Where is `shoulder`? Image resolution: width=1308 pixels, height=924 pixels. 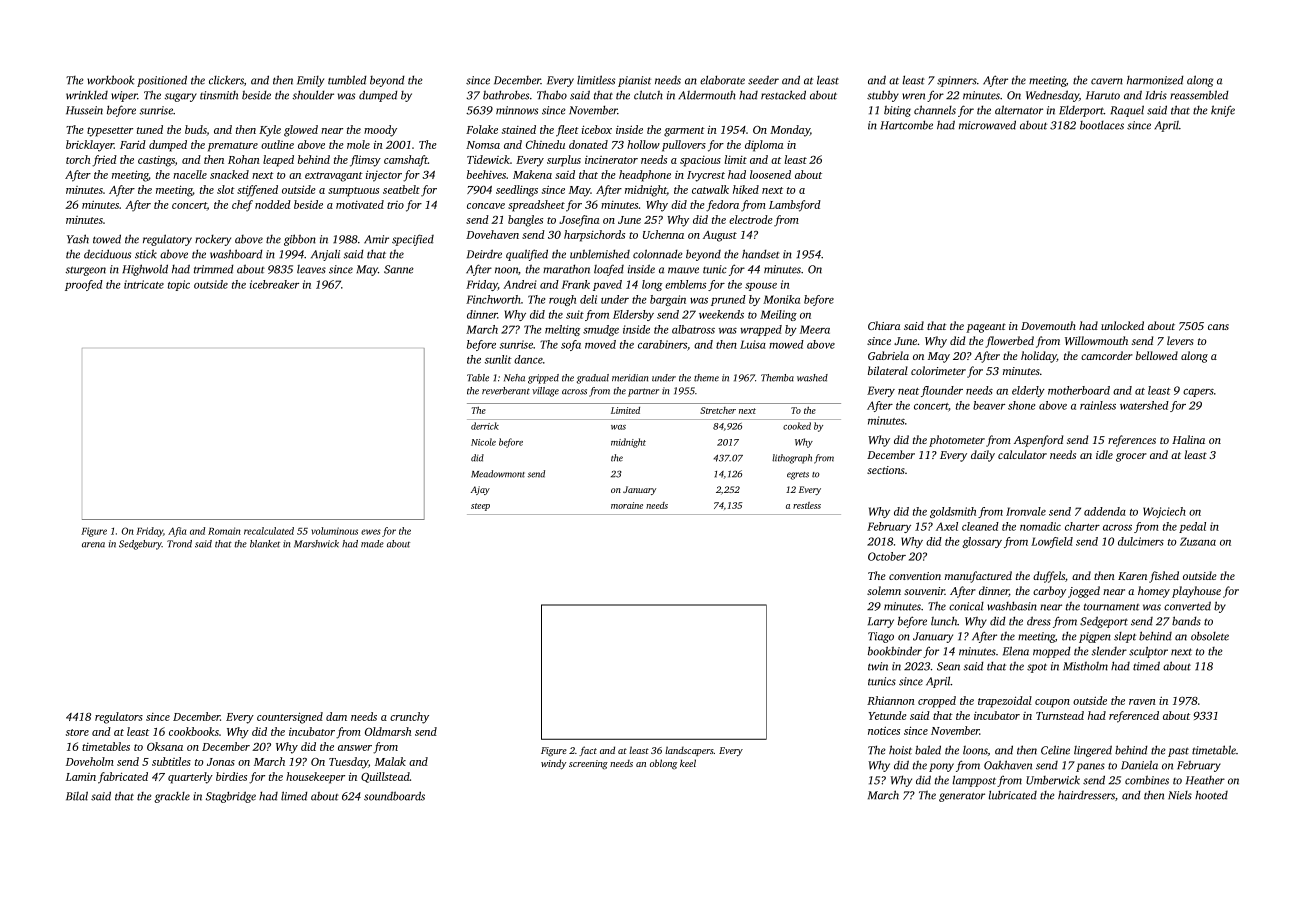
shoulder is located at coordinates (313, 95).
